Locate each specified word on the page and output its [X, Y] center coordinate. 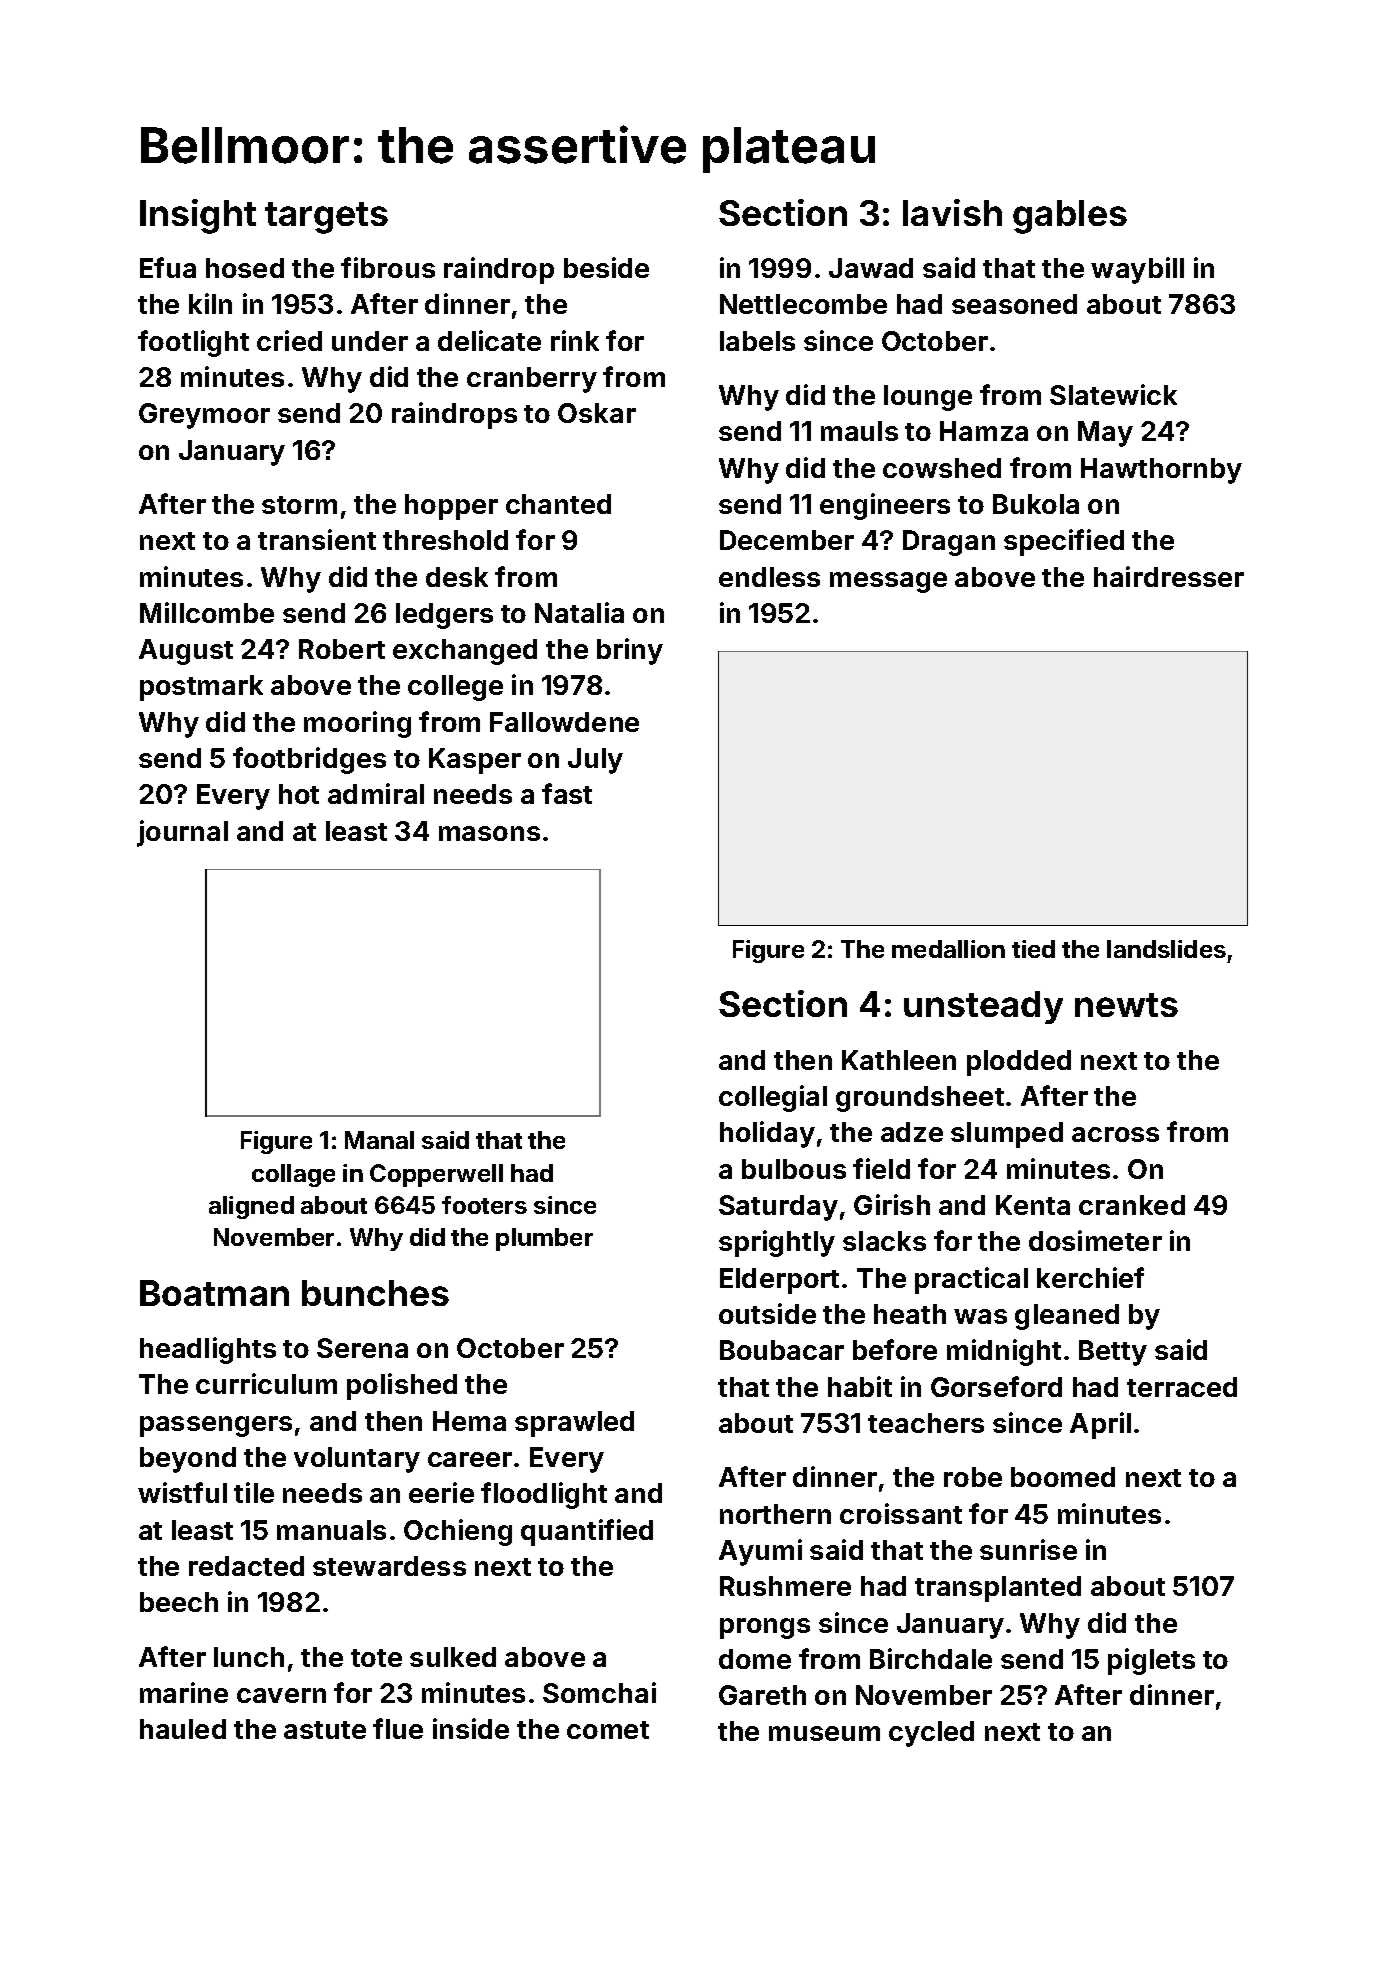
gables [1070, 217]
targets [326, 218]
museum [824, 1733]
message [888, 582]
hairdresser [1169, 576]
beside [606, 267]
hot [299, 794]
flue [398, 1728]
